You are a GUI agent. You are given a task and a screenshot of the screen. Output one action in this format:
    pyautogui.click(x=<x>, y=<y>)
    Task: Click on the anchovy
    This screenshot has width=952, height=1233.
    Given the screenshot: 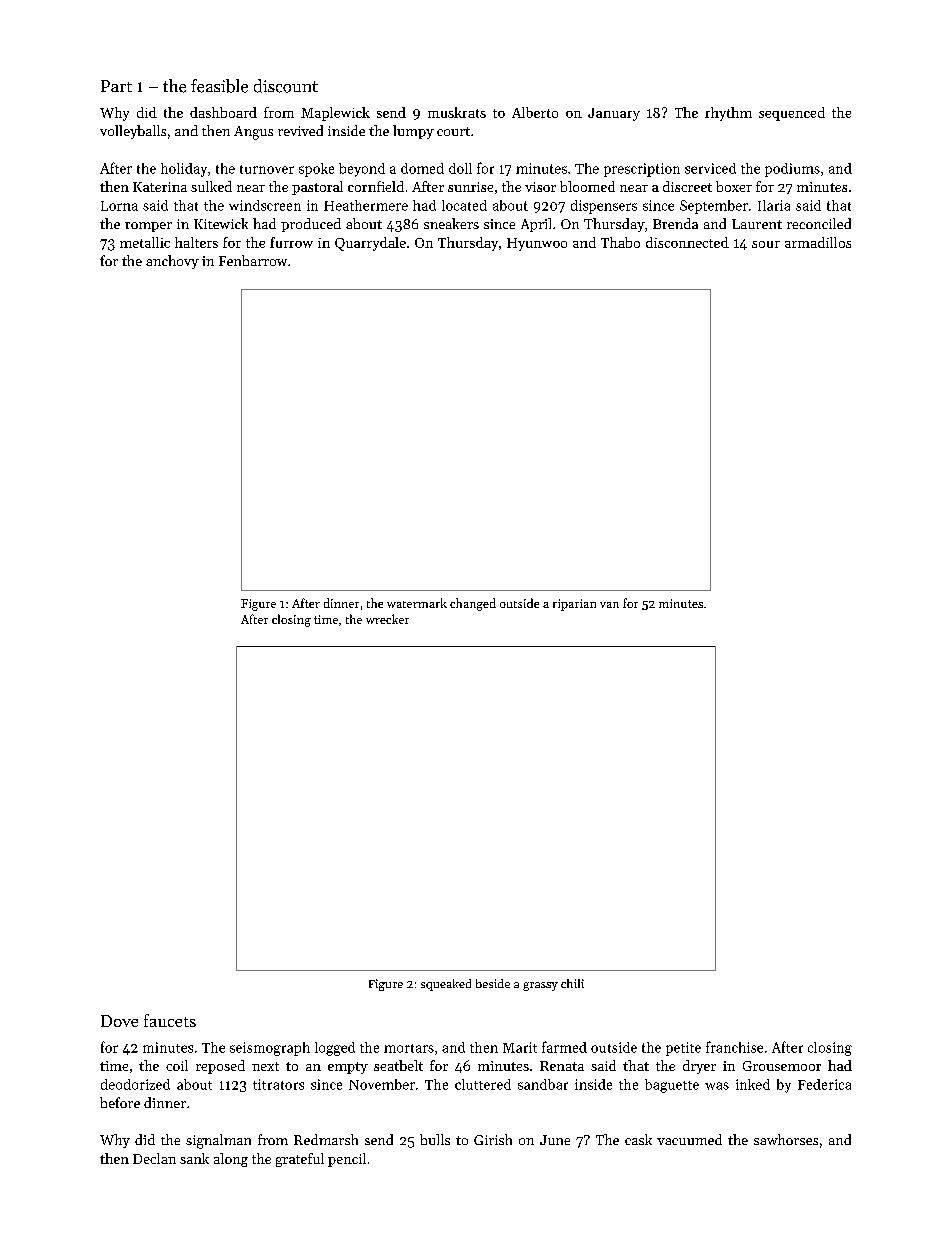 What is the action you would take?
    pyautogui.click(x=172, y=262)
